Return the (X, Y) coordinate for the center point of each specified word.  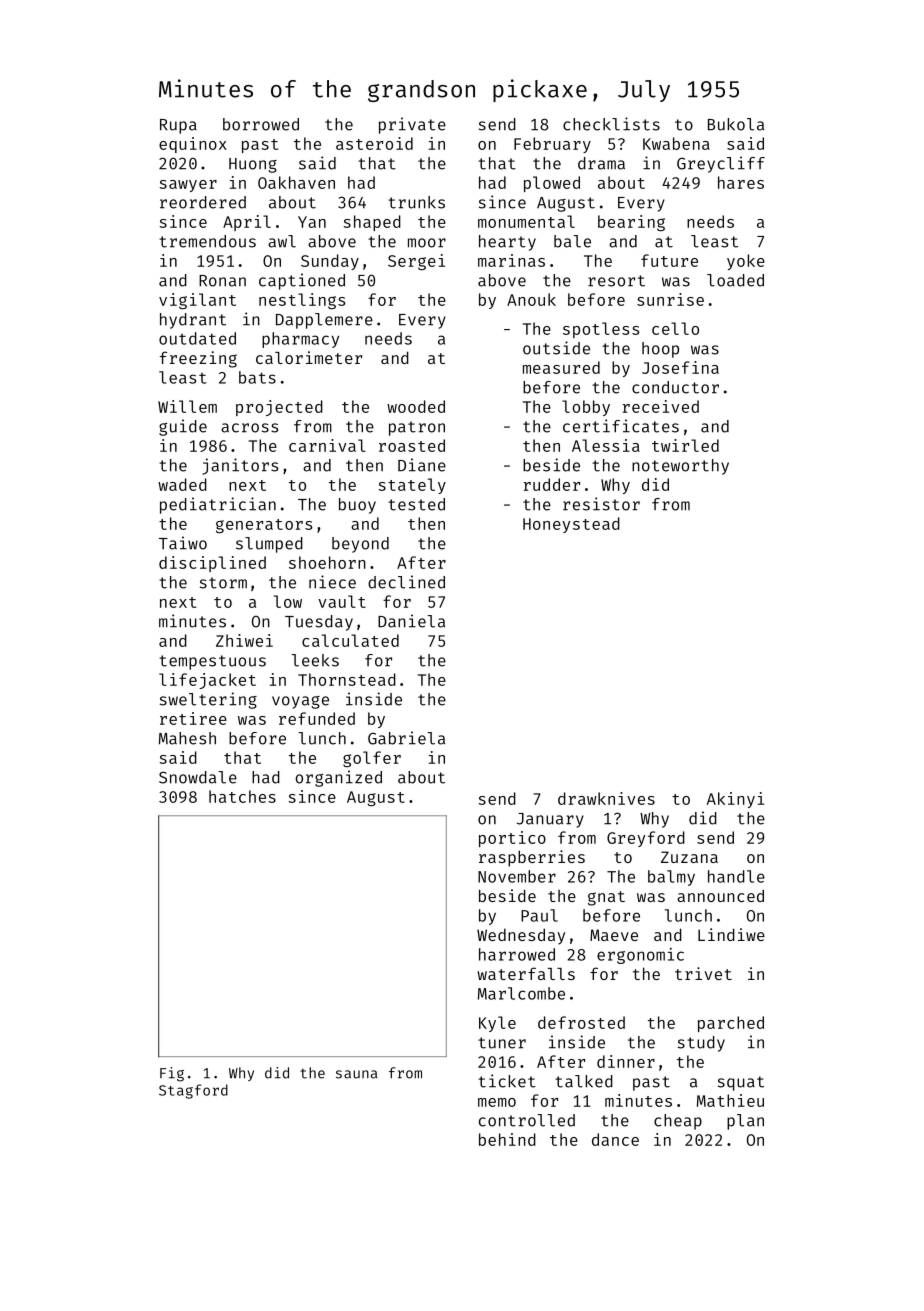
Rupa (178, 126)
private (412, 125)
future (669, 260)
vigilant (197, 301)
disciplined (212, 564)
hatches (242, 796)
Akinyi (735, 800)
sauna (356, 1074)
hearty (507, 243)
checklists (611, 124)
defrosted (581, 1022)
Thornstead (347, 679)
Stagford (193, 1091)
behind (507, 1139)
